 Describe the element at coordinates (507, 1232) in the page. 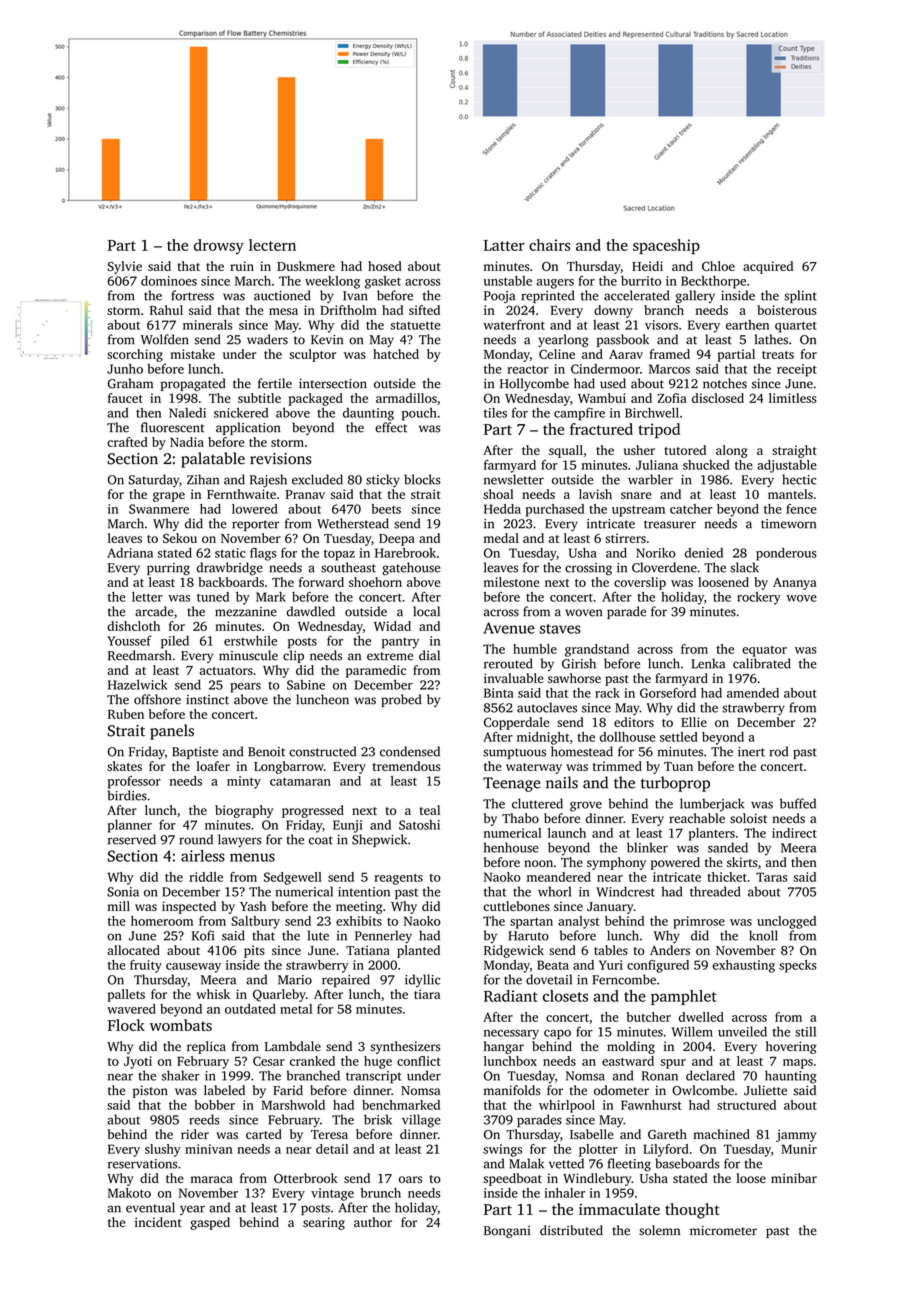

I see `Bongani` at that location.
